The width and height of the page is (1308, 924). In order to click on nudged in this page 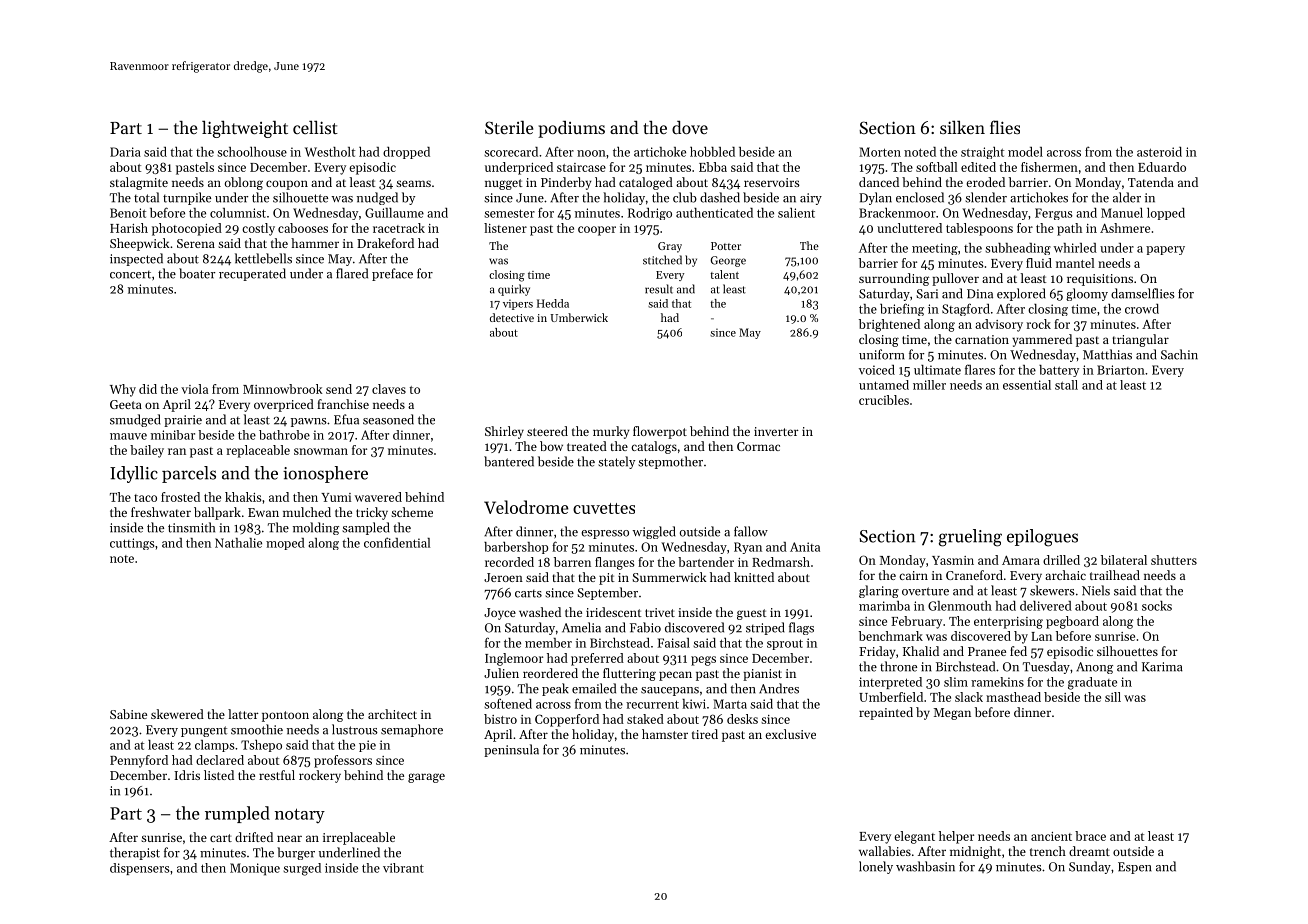, I will do `click(377, 198)`.
